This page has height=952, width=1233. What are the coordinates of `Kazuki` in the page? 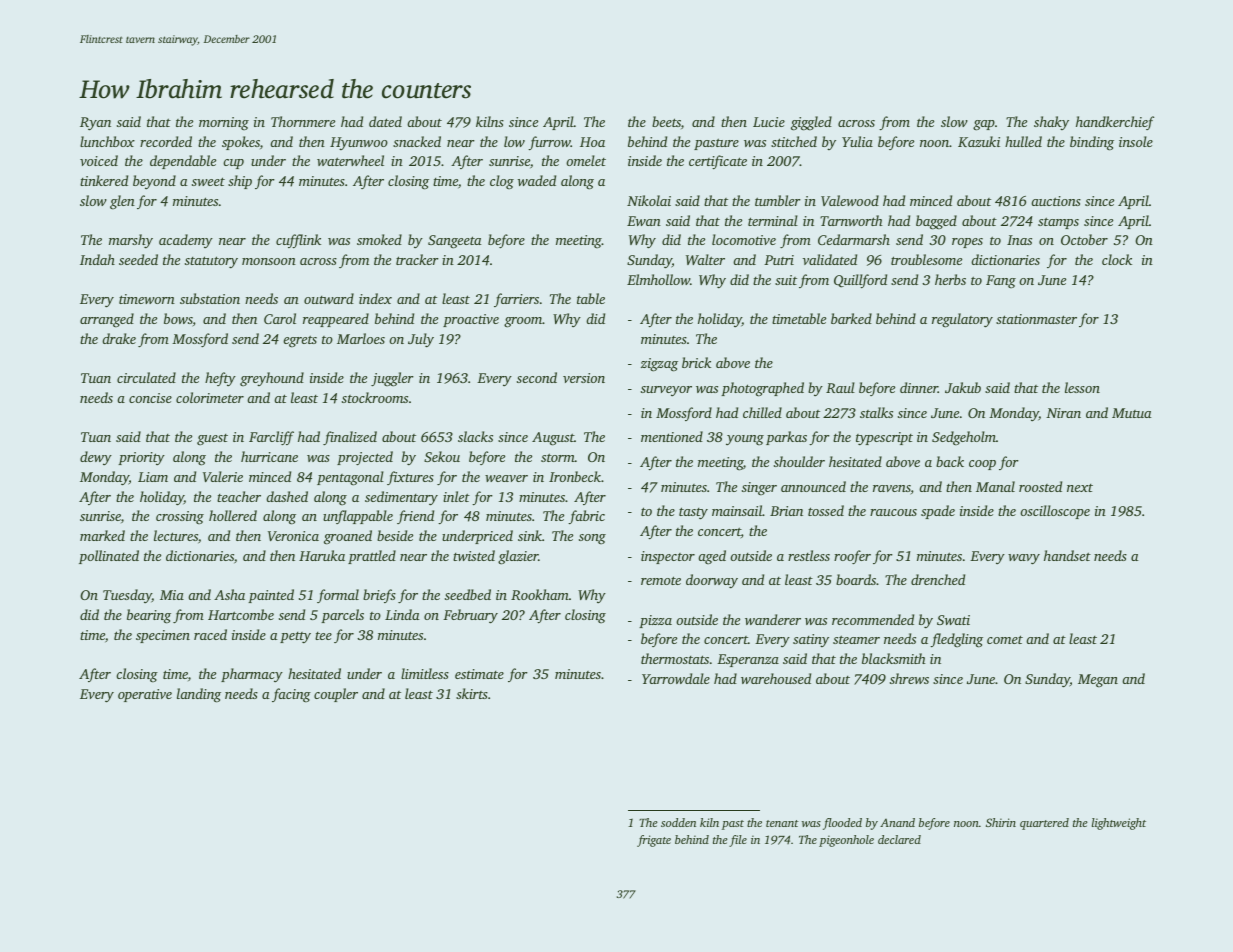 It's located at (979, 141).
